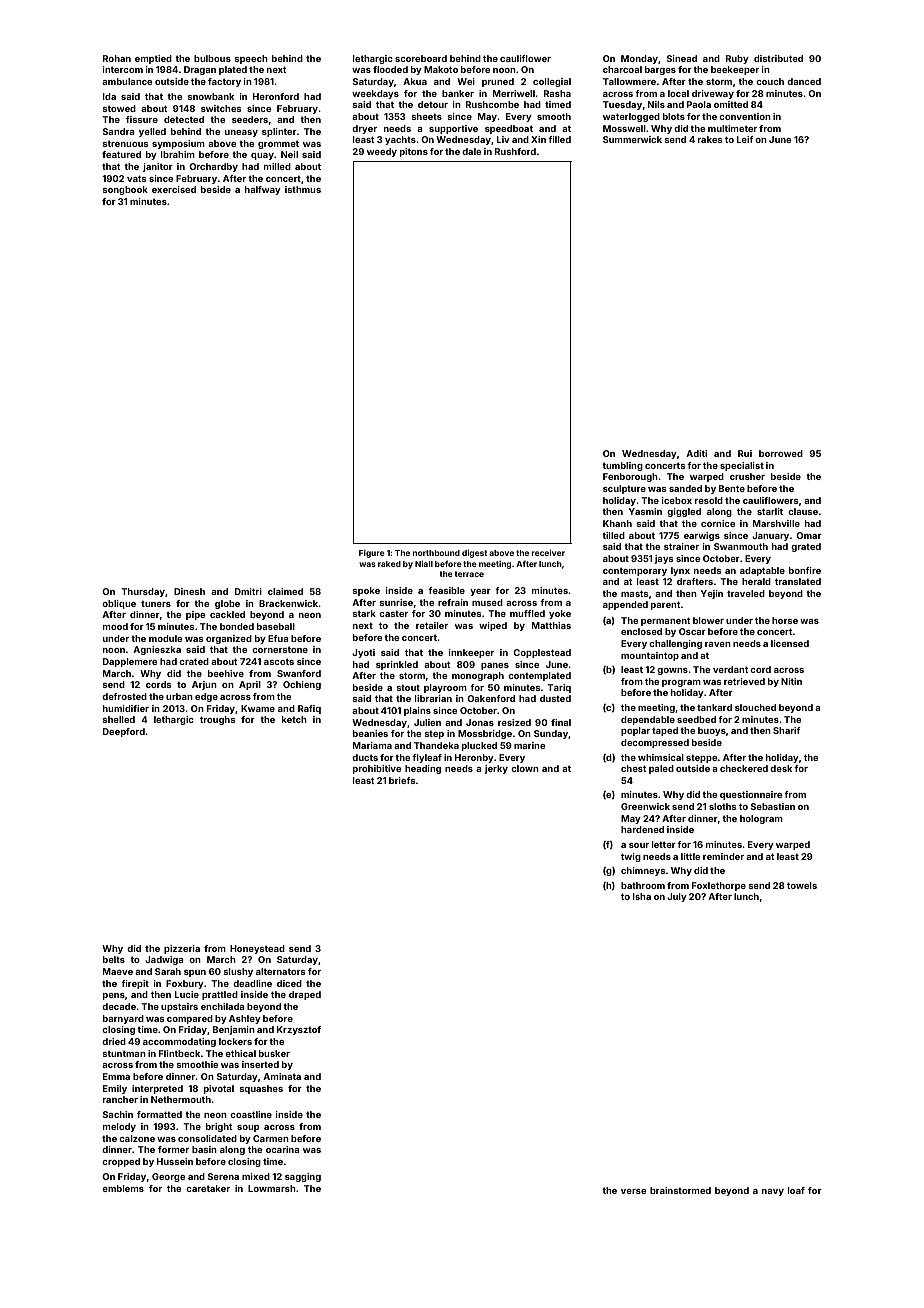  I want to click on distributed, so click(778, 58).
